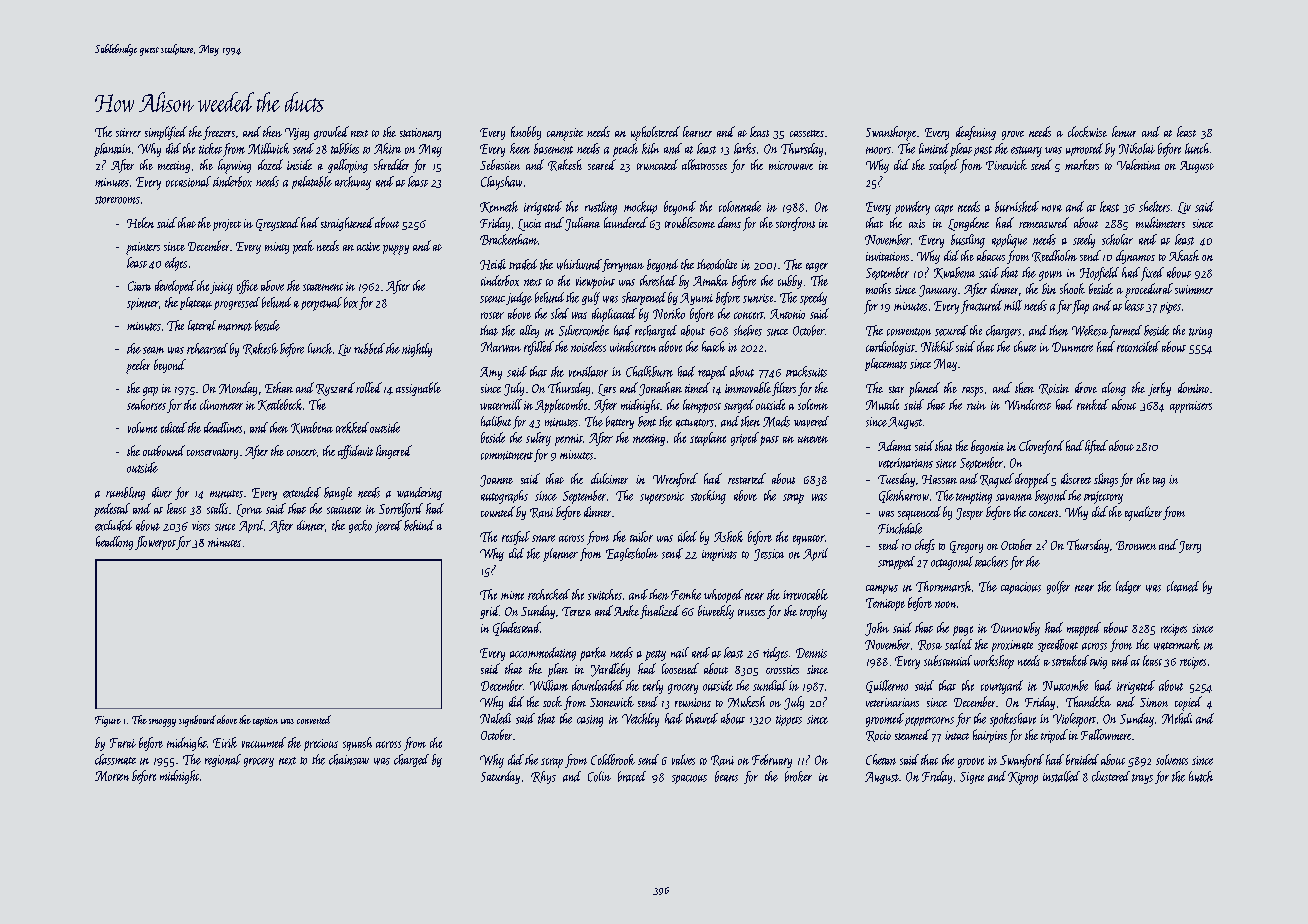 The image size is (1308, 924). Describe the element at coordinates (1172, 759) in the screenshot. I see `solvents` at that location.
